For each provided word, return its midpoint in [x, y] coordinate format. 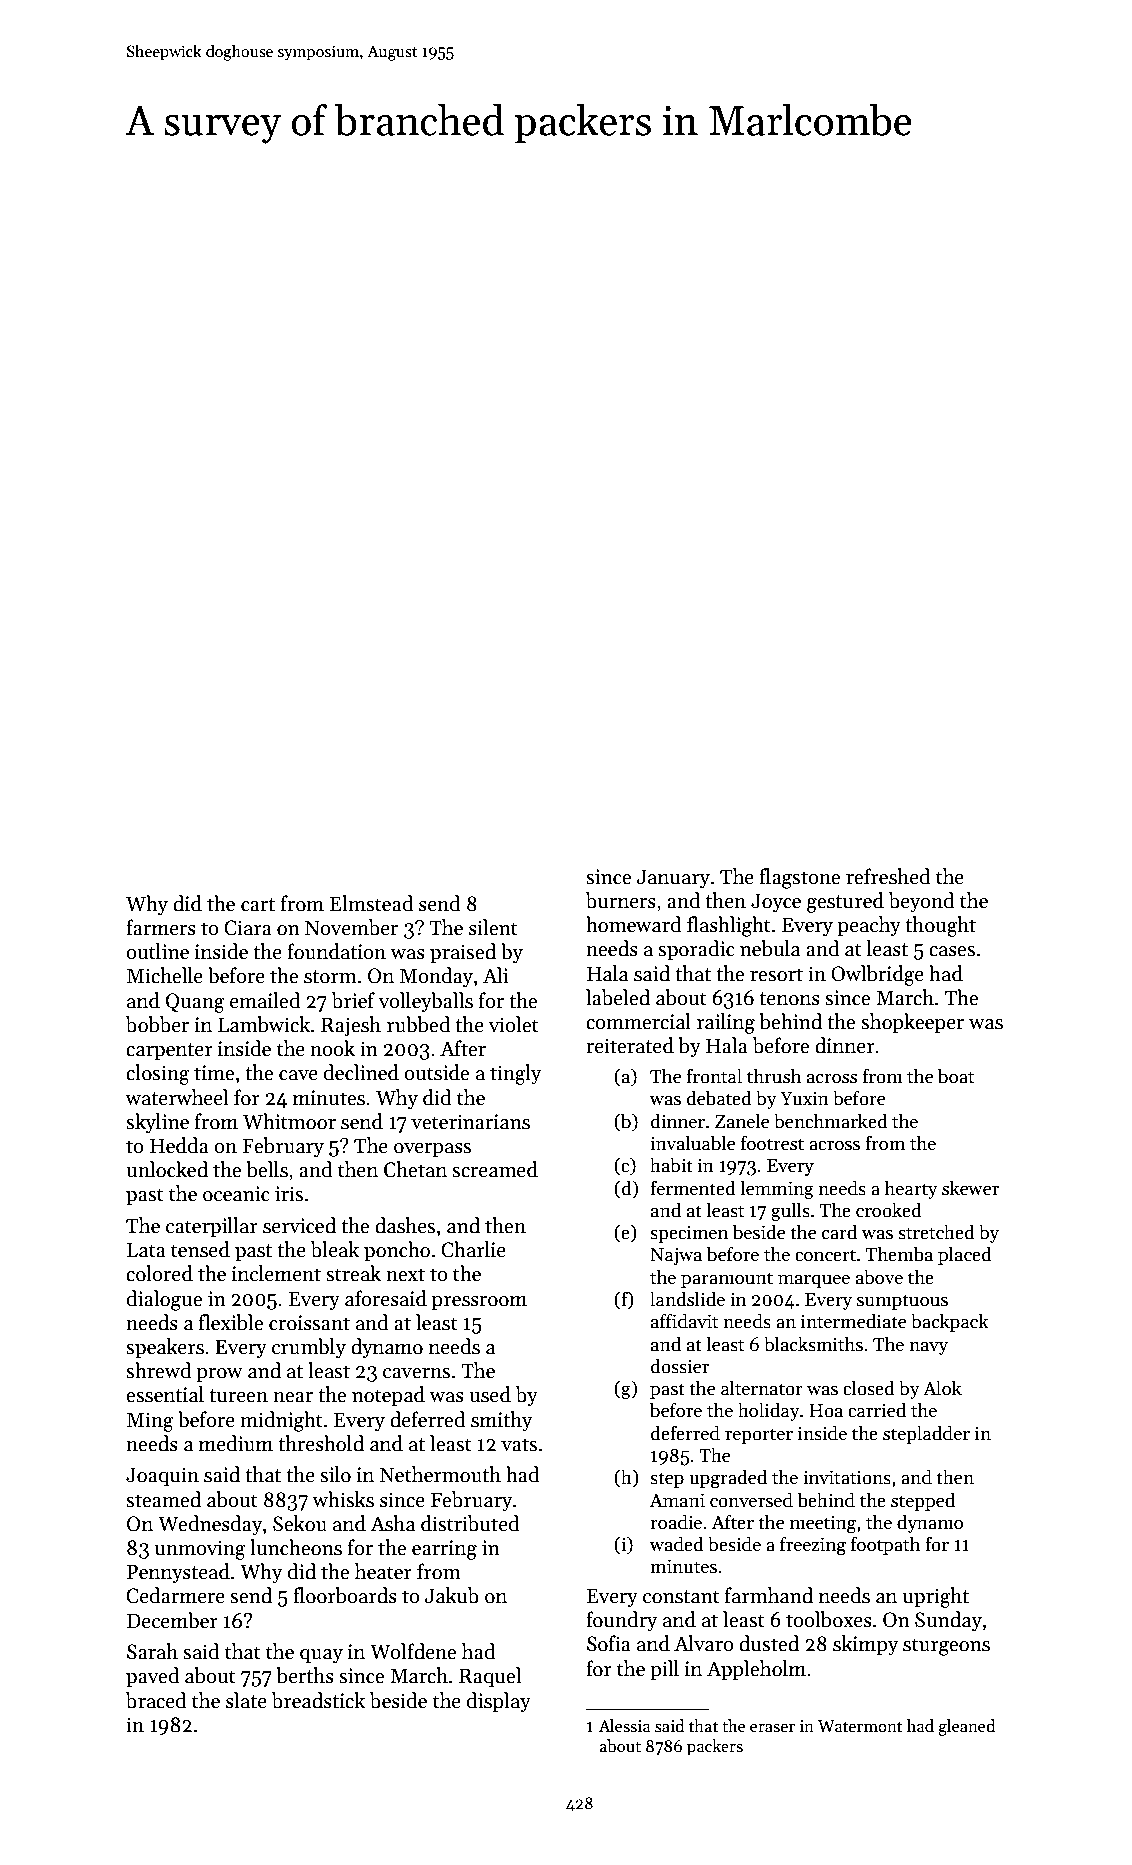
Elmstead [372, 903]
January [673, 878]
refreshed [888, 876]
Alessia [624, 1726]
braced [156, 1700]
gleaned [966, 1727]
